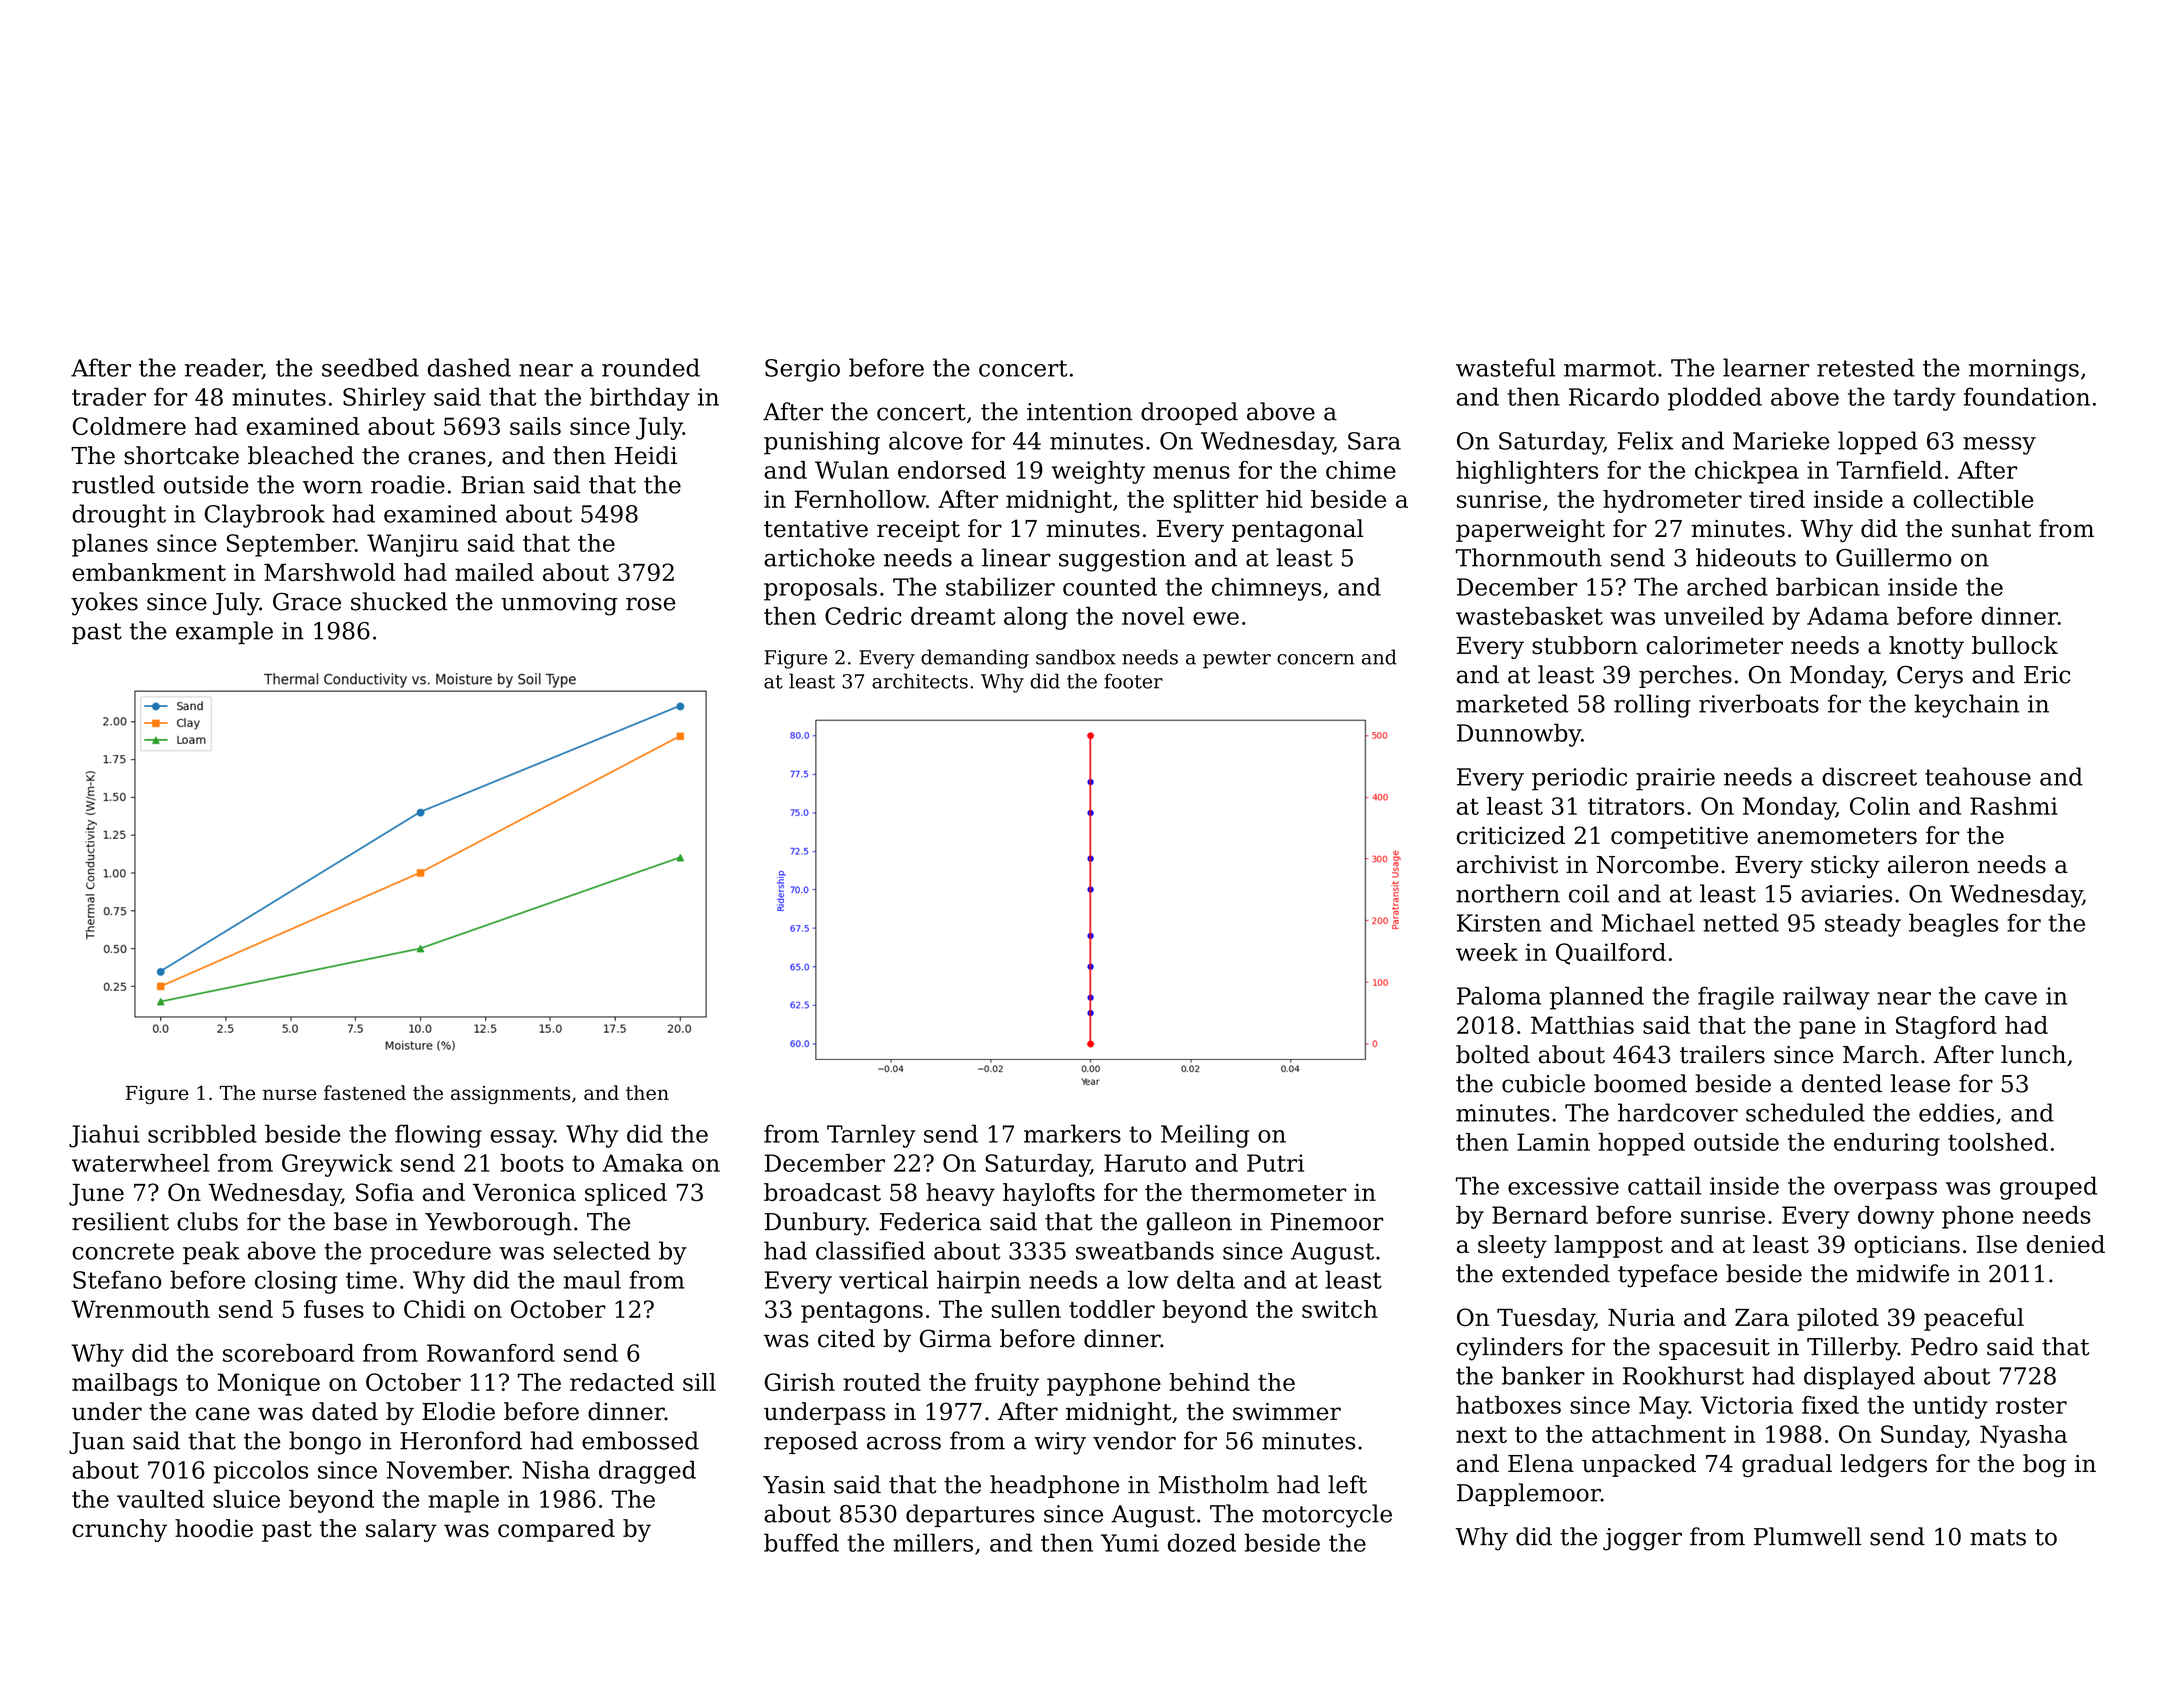  I want to click on Rashmi, so click(2014, 806).
